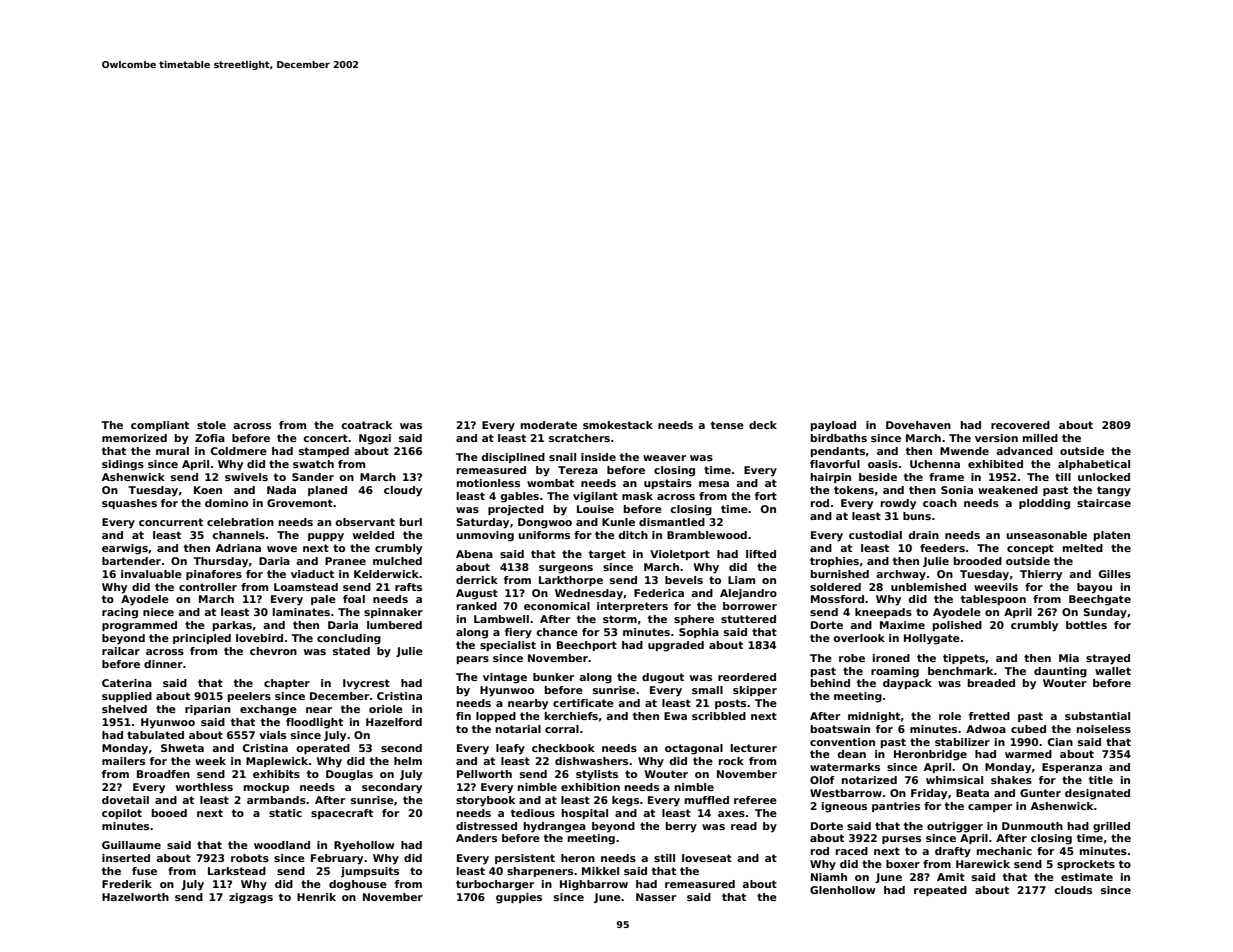 Image resolution: width=1233 pixels, height=952 pixels. I want to click on lovebird, so click(259, 638).
